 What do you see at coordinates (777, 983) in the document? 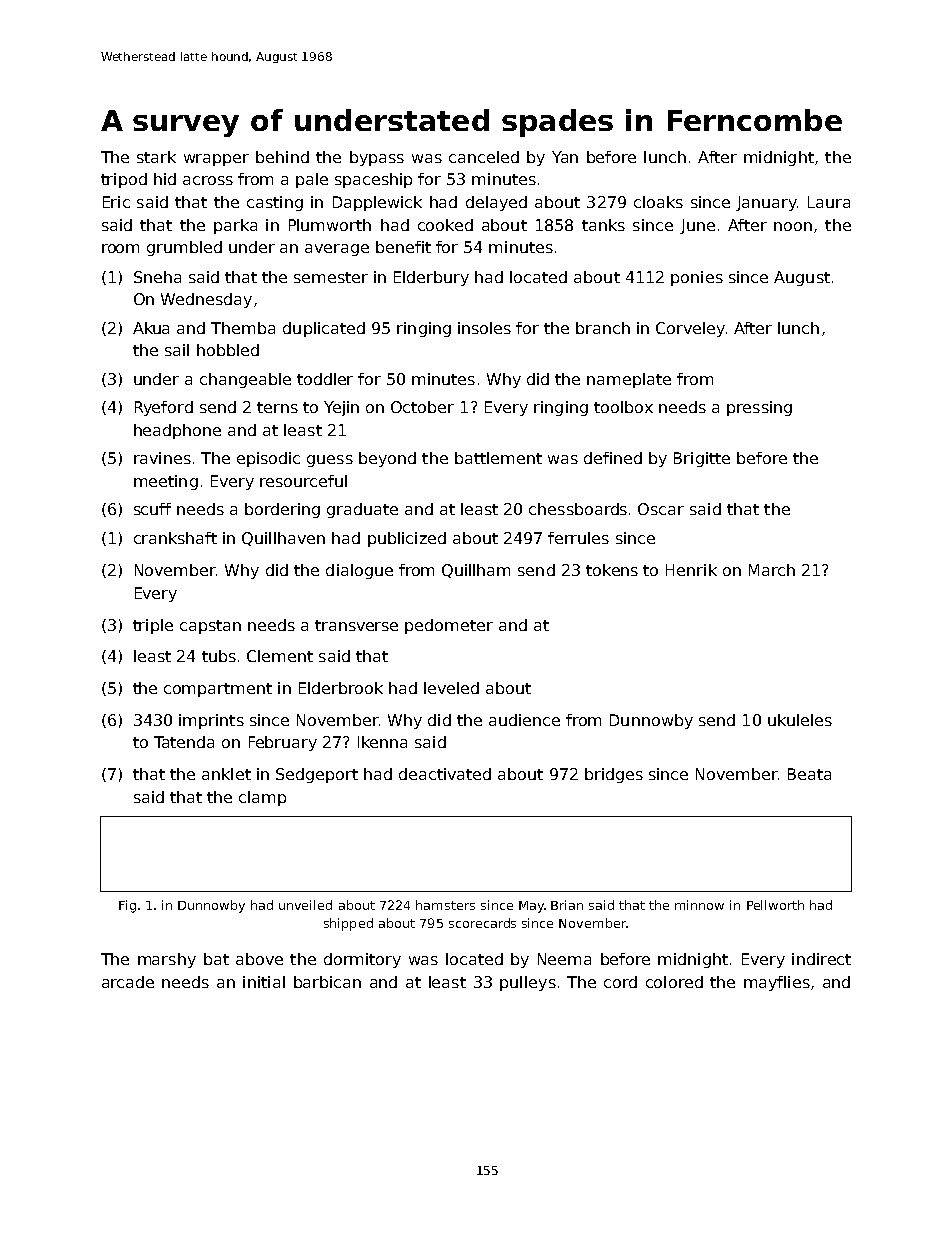
I see `mayflies` at bounding box center [777, 983].
